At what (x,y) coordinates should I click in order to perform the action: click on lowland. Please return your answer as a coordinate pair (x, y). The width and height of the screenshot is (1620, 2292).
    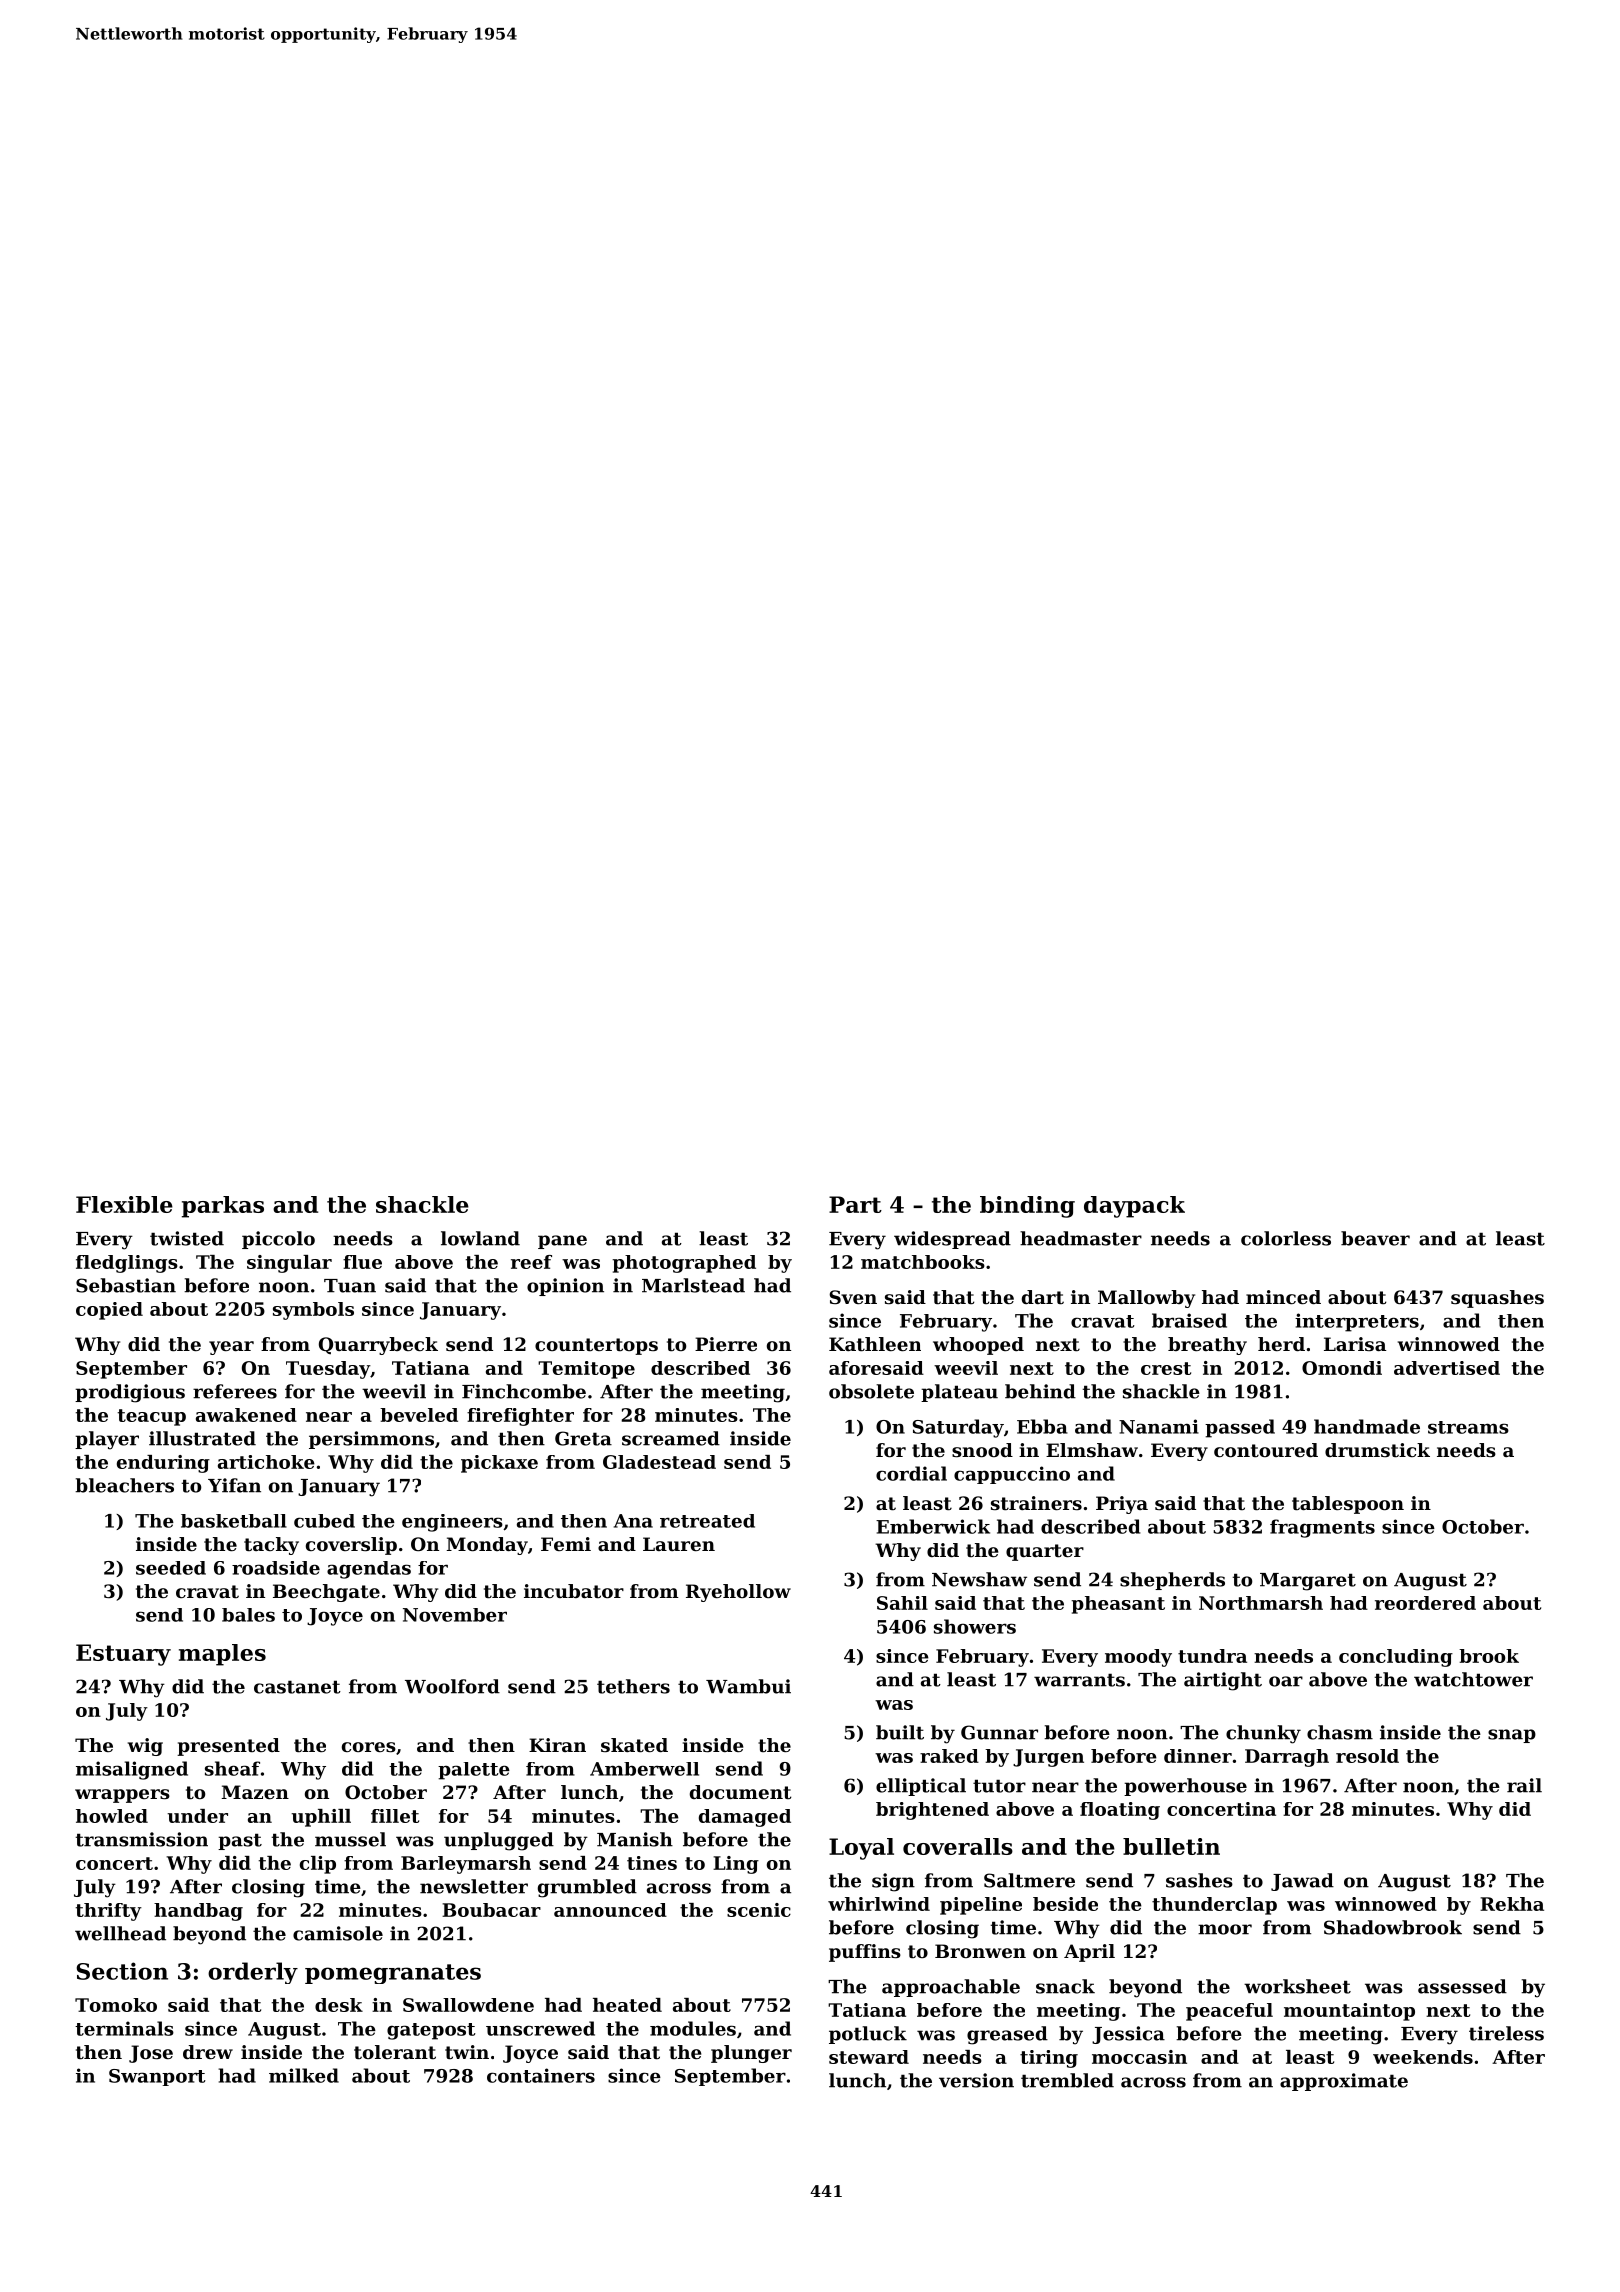
    Looking at the image, I should click on (480, 1238).
